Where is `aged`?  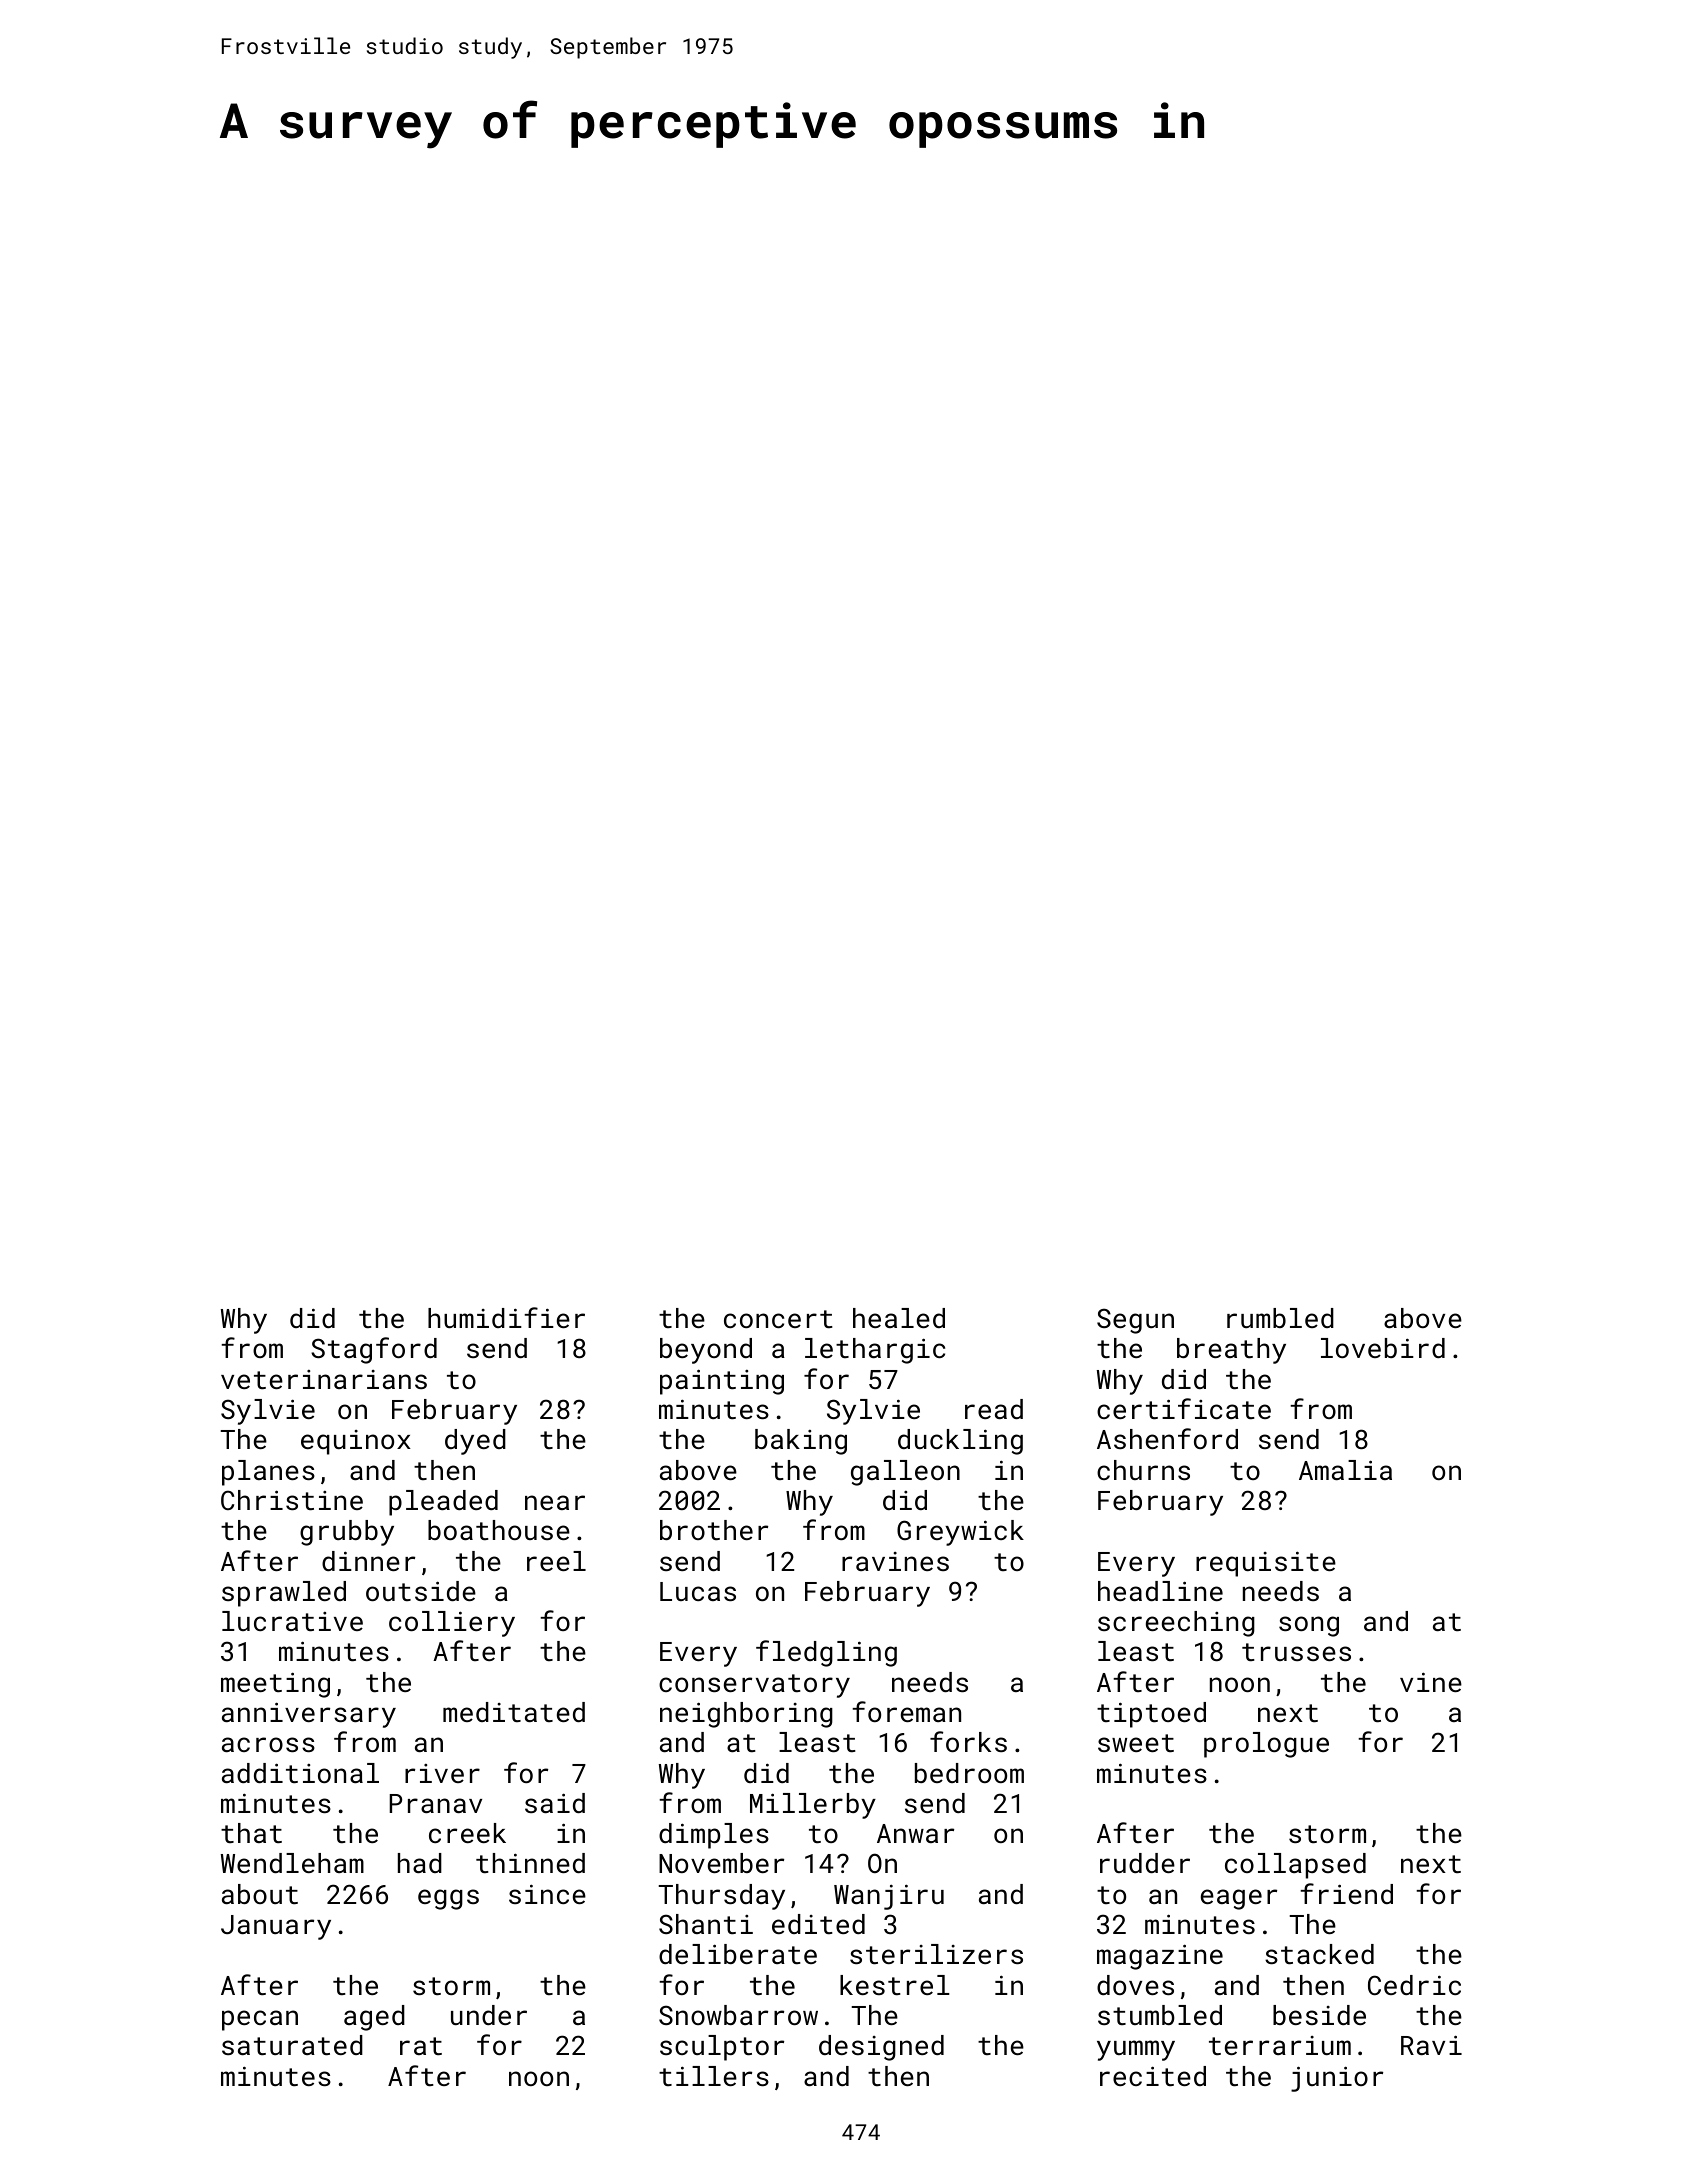
aged is located at coordinates (374, 2018).
